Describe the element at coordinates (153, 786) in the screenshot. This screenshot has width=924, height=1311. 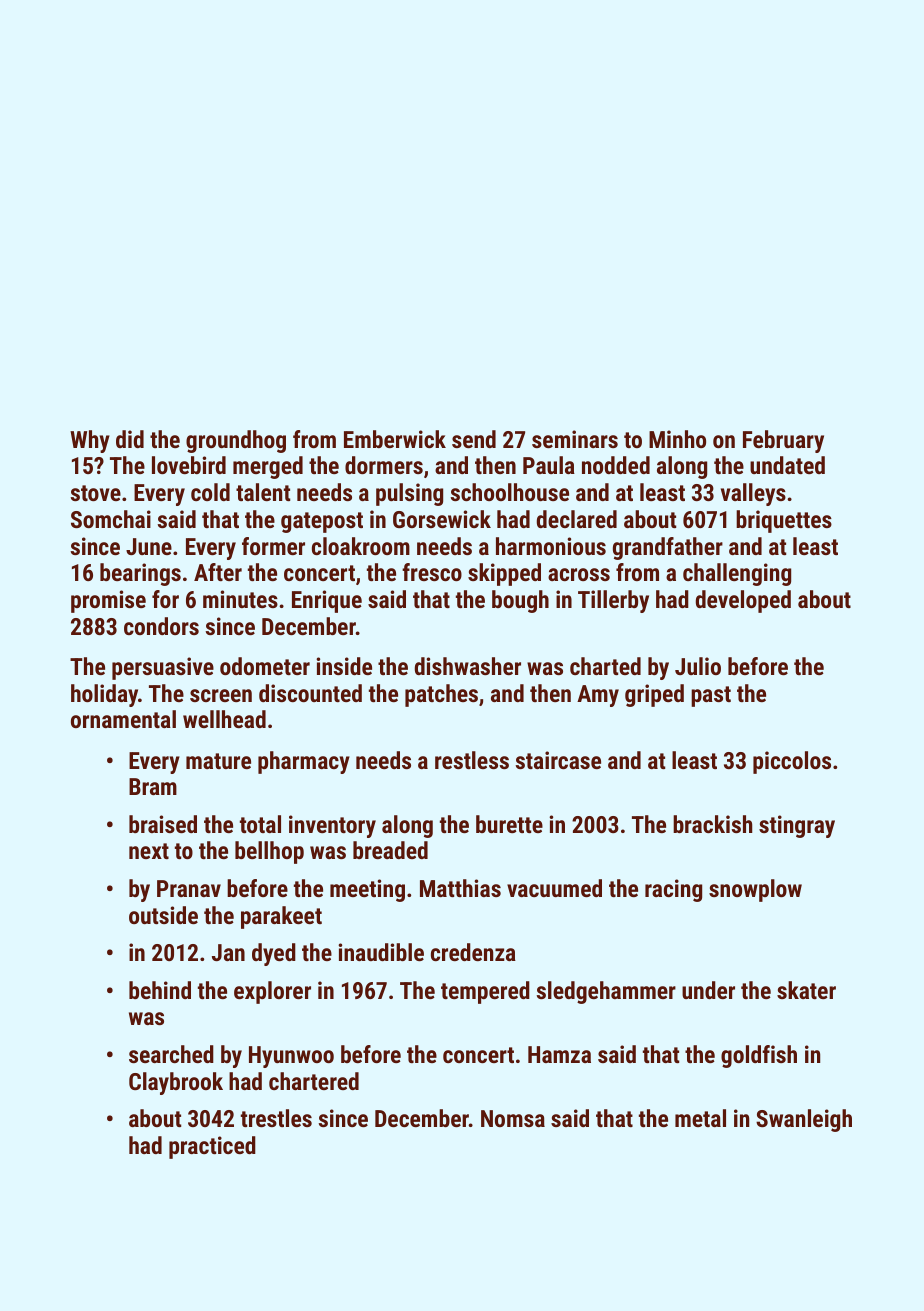
I see `Bram` at that location.
